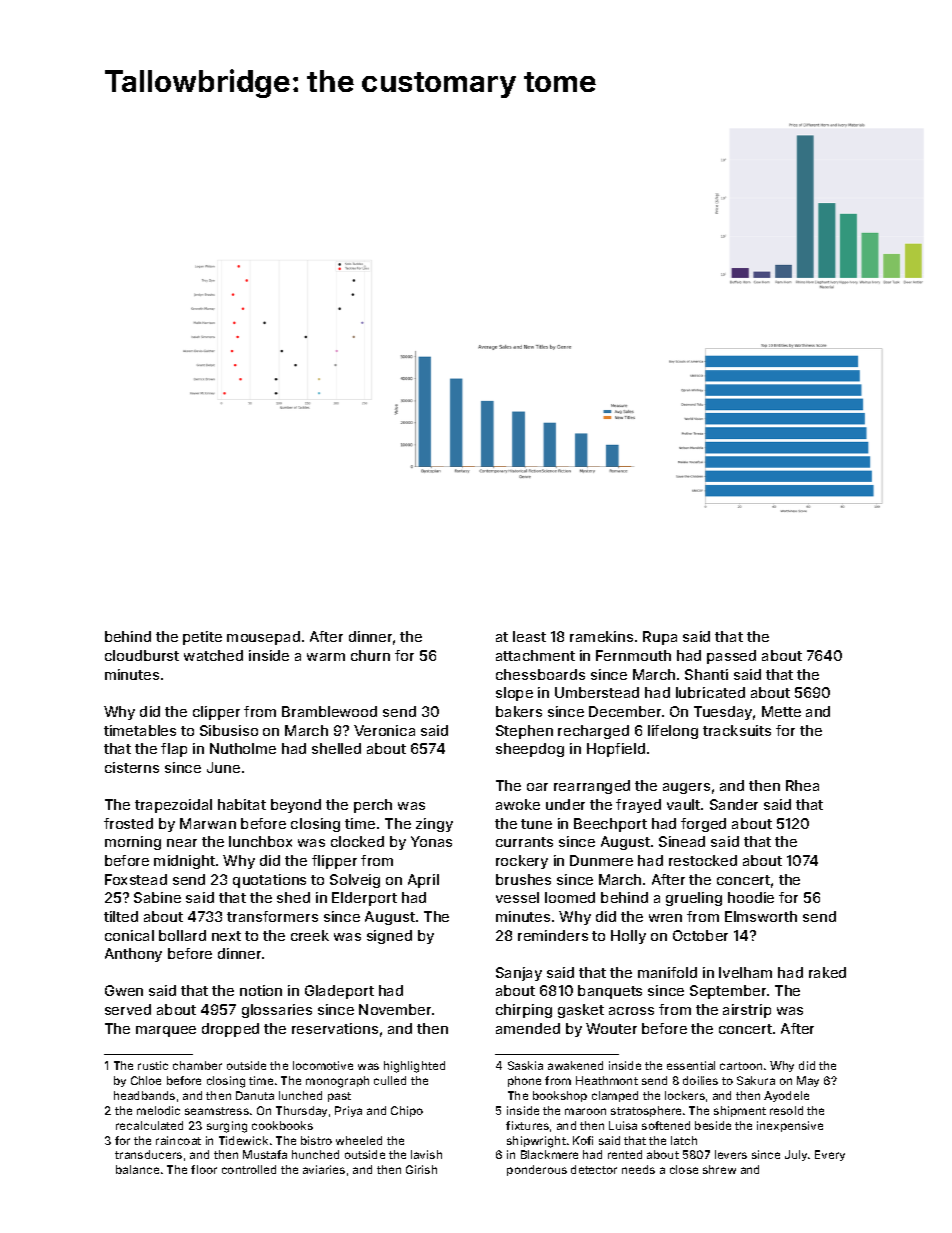 The width and height of the document is (952, 1233). I want to click on Elmsworth, so click(761, 916).
